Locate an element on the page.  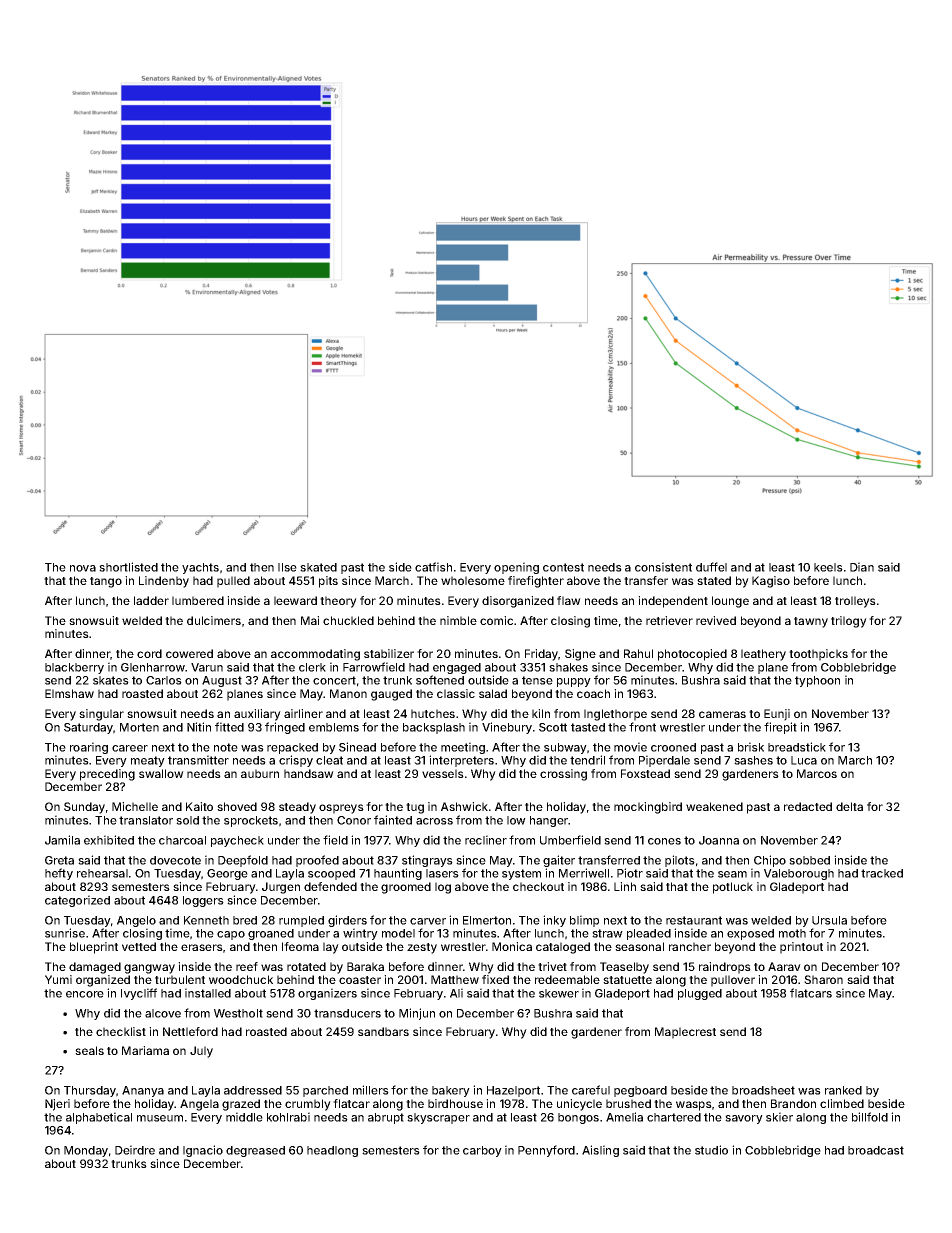
Minjun is located at coordinates (417, 1014).
